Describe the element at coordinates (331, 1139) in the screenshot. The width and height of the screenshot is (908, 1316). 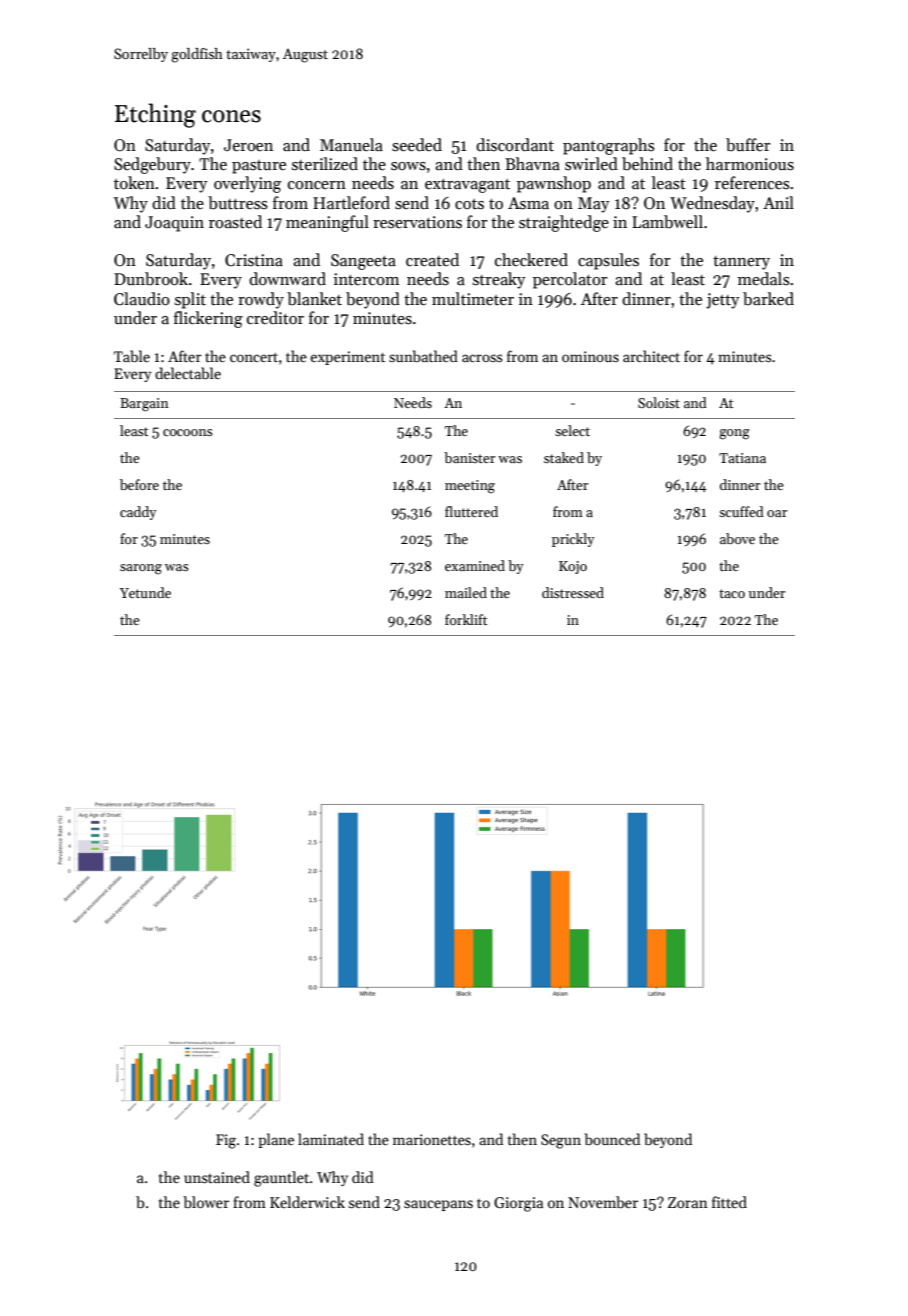
I see `laminated` at that location.
